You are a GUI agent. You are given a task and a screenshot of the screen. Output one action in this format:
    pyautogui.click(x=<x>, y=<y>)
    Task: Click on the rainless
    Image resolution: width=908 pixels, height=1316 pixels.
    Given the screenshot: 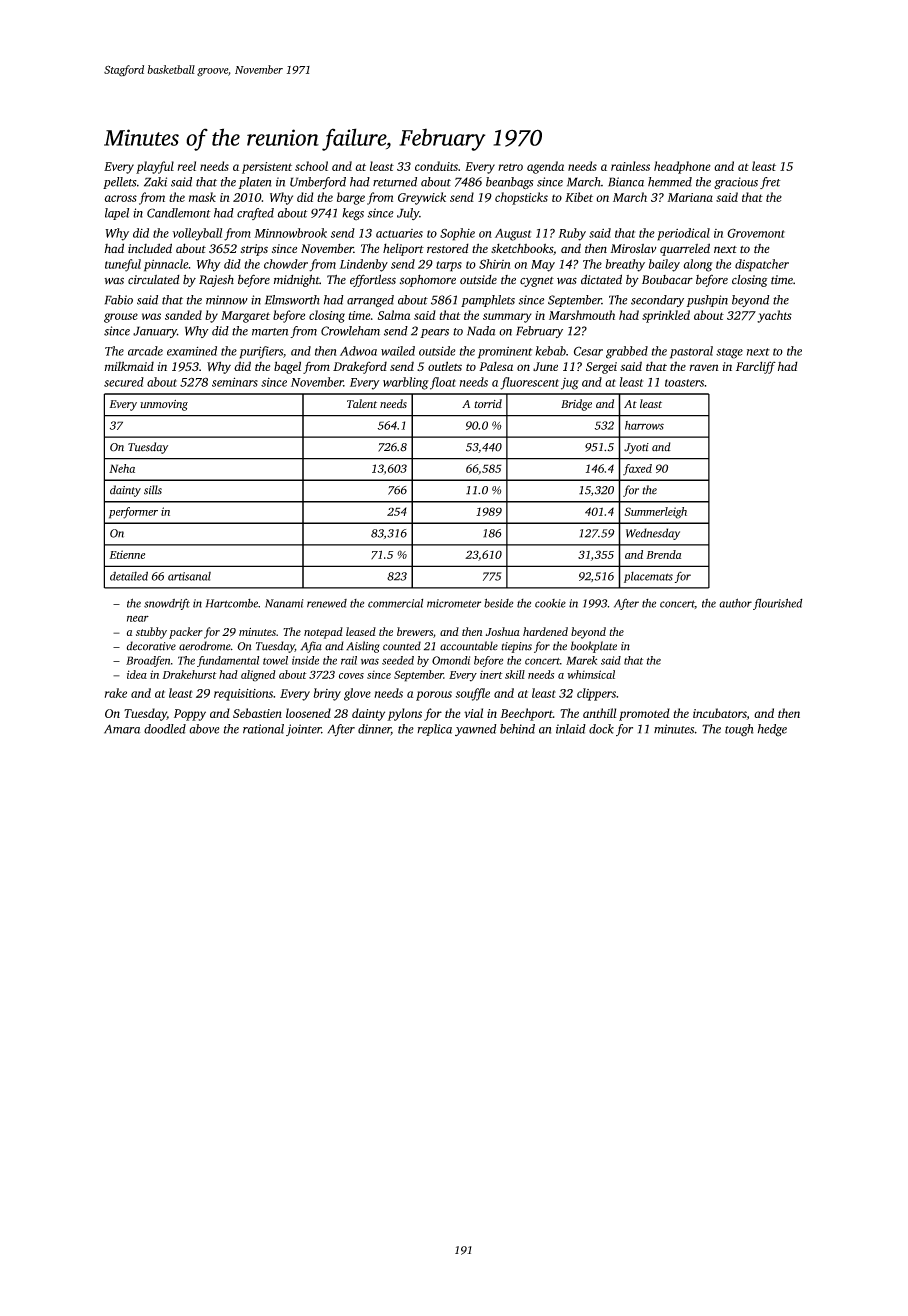 What is the action you would take?
    pyautogui.click(x=630, y=166)
